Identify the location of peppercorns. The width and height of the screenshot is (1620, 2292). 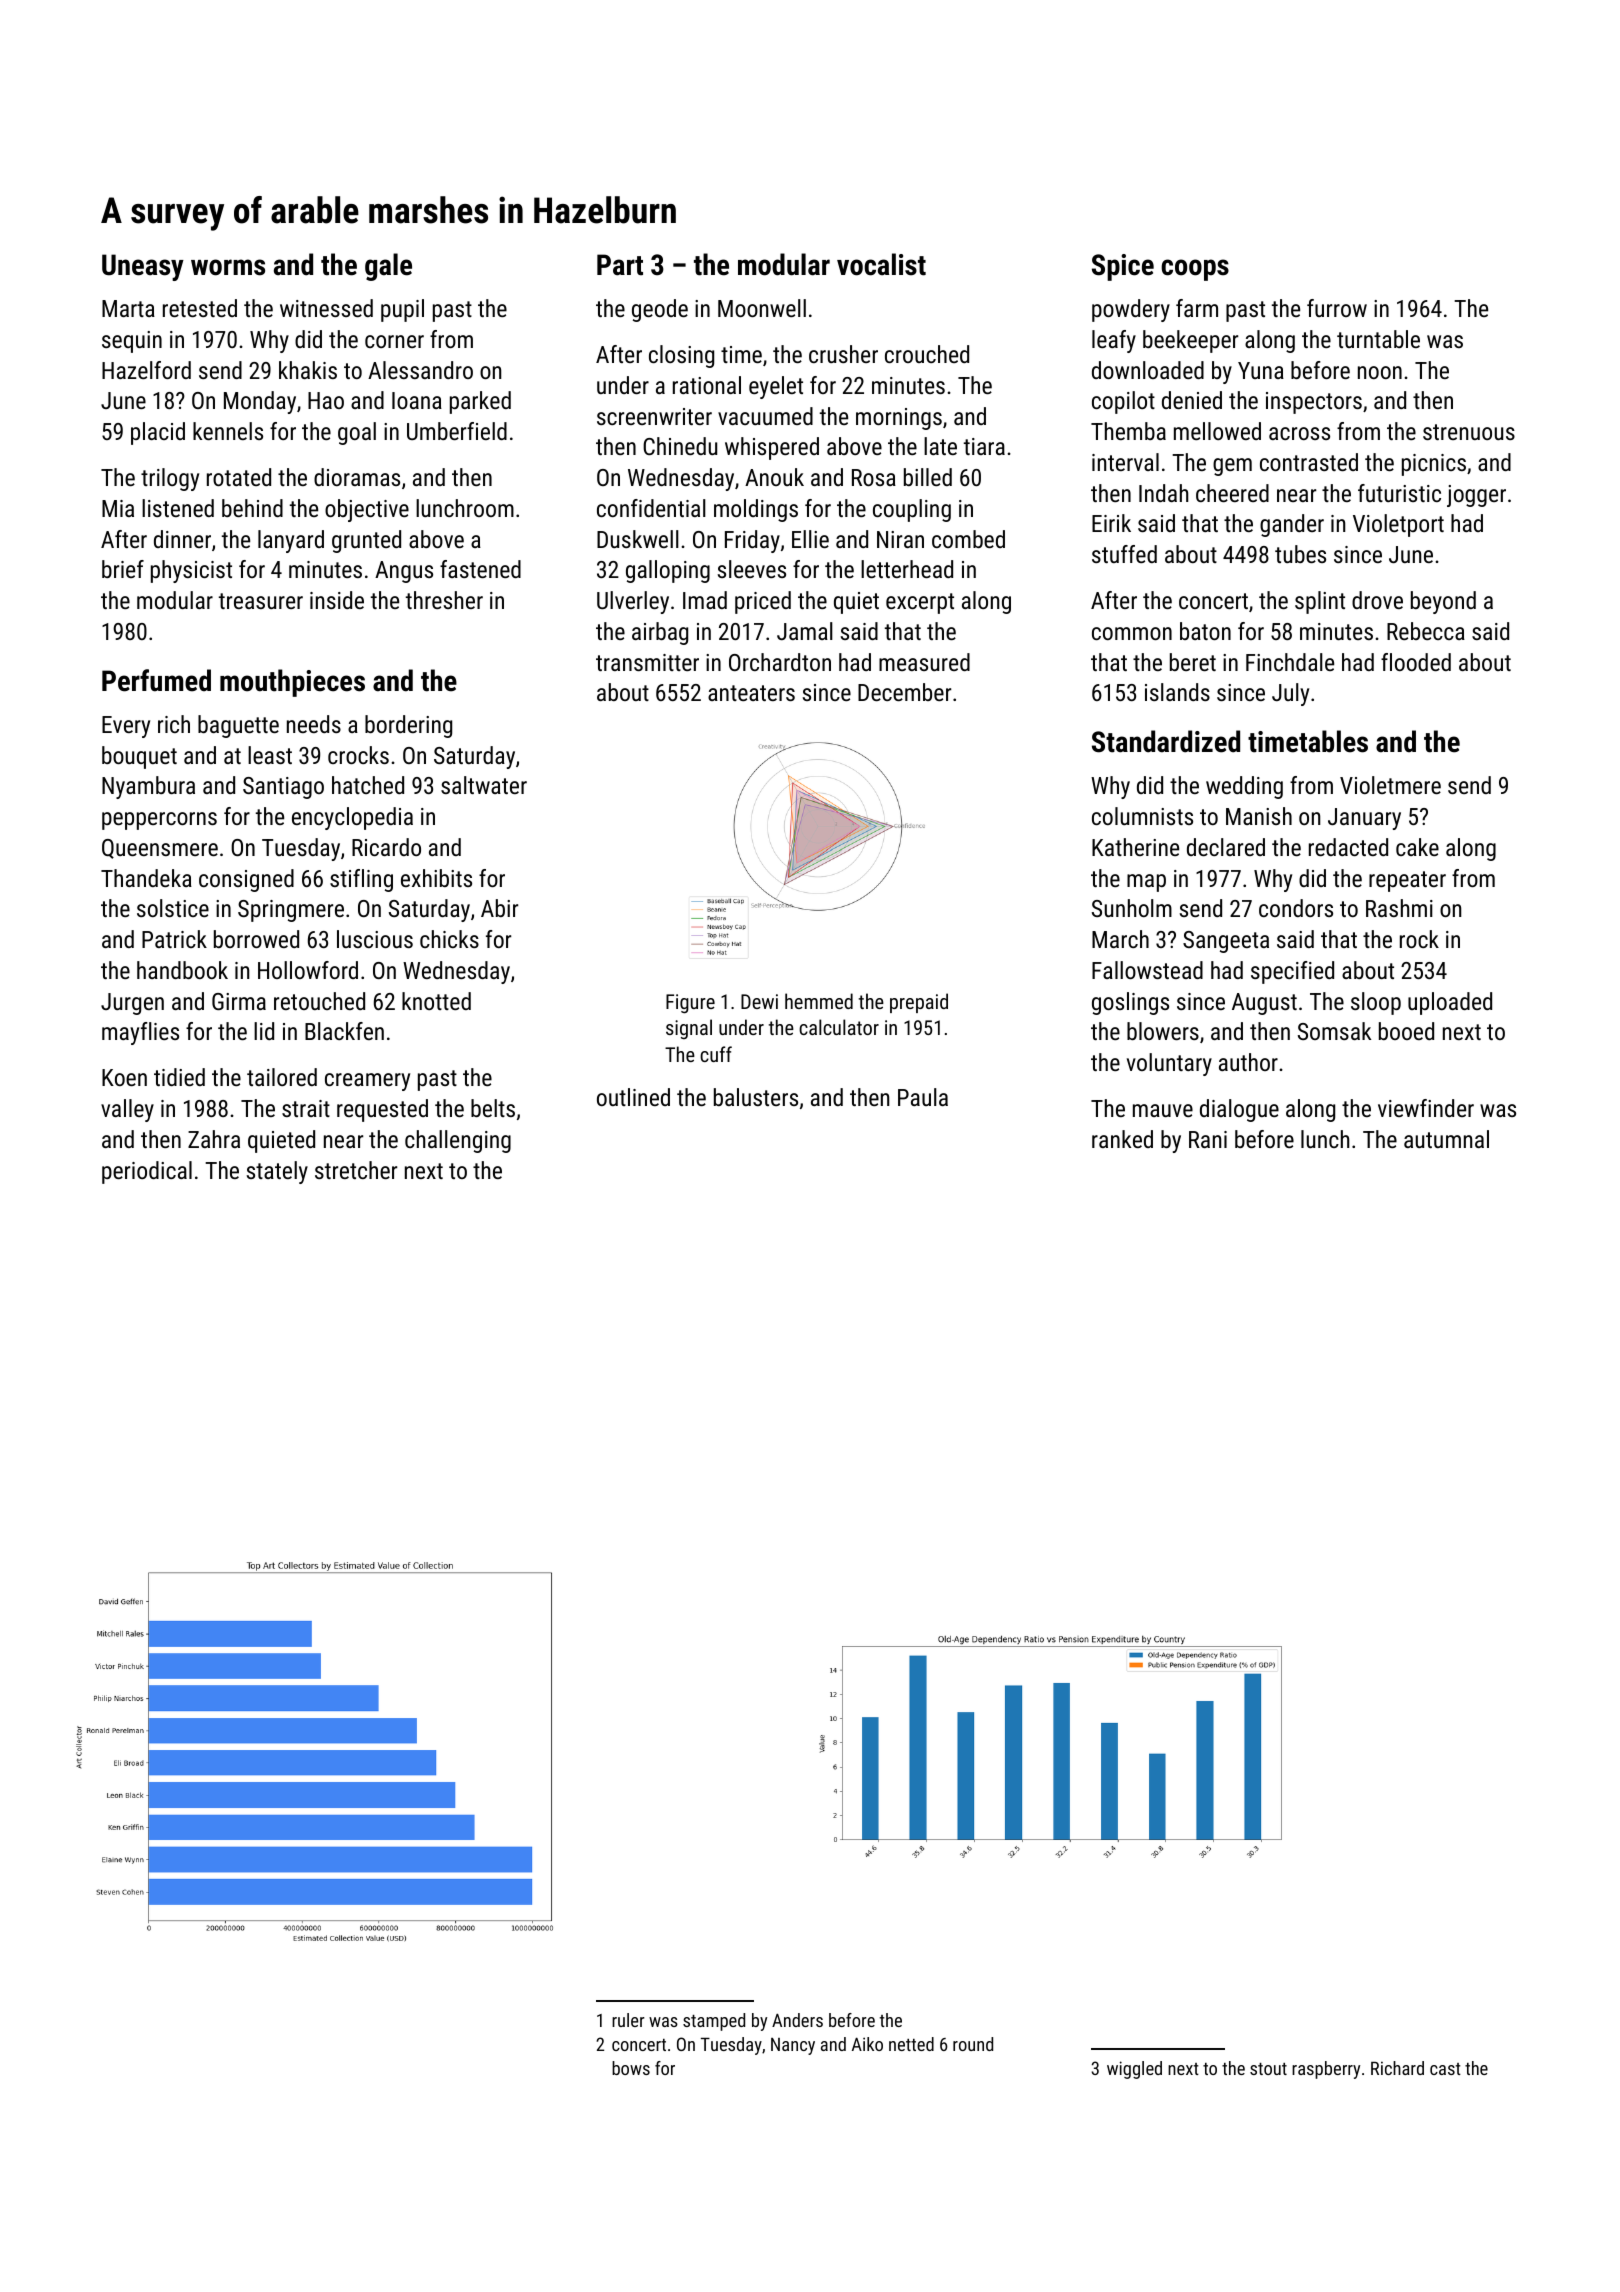
(159, 821).
